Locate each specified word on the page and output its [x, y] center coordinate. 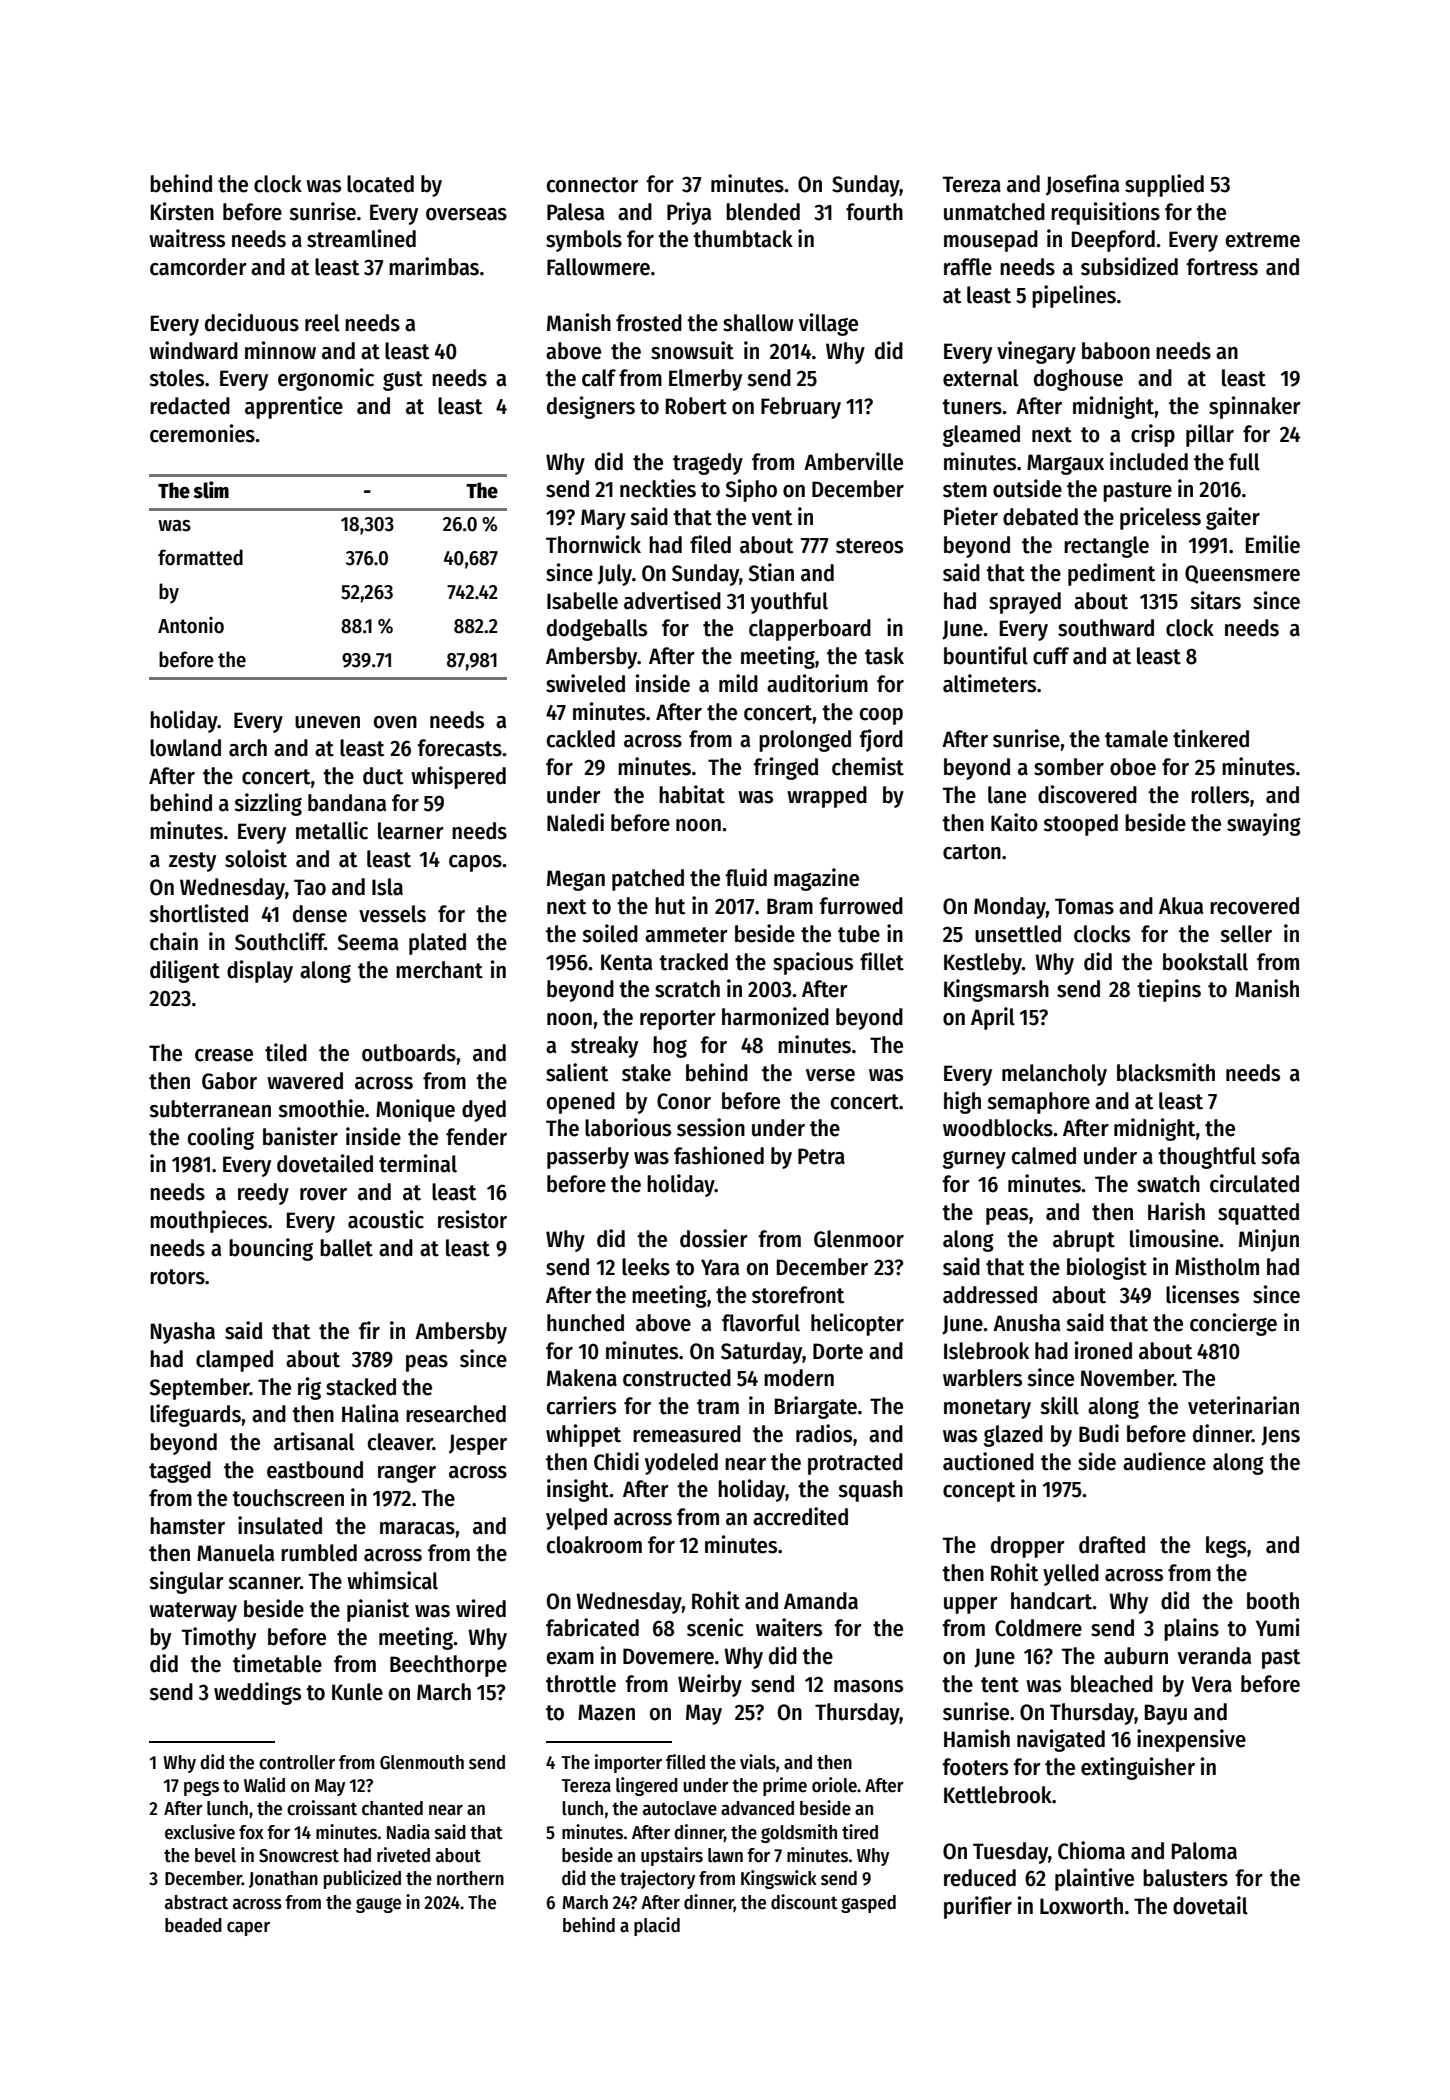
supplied [1164, 185]
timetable [277, 1663]
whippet [583, 1435]
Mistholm [1217, 1266]
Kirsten [182, 211]
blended [763, 212]
